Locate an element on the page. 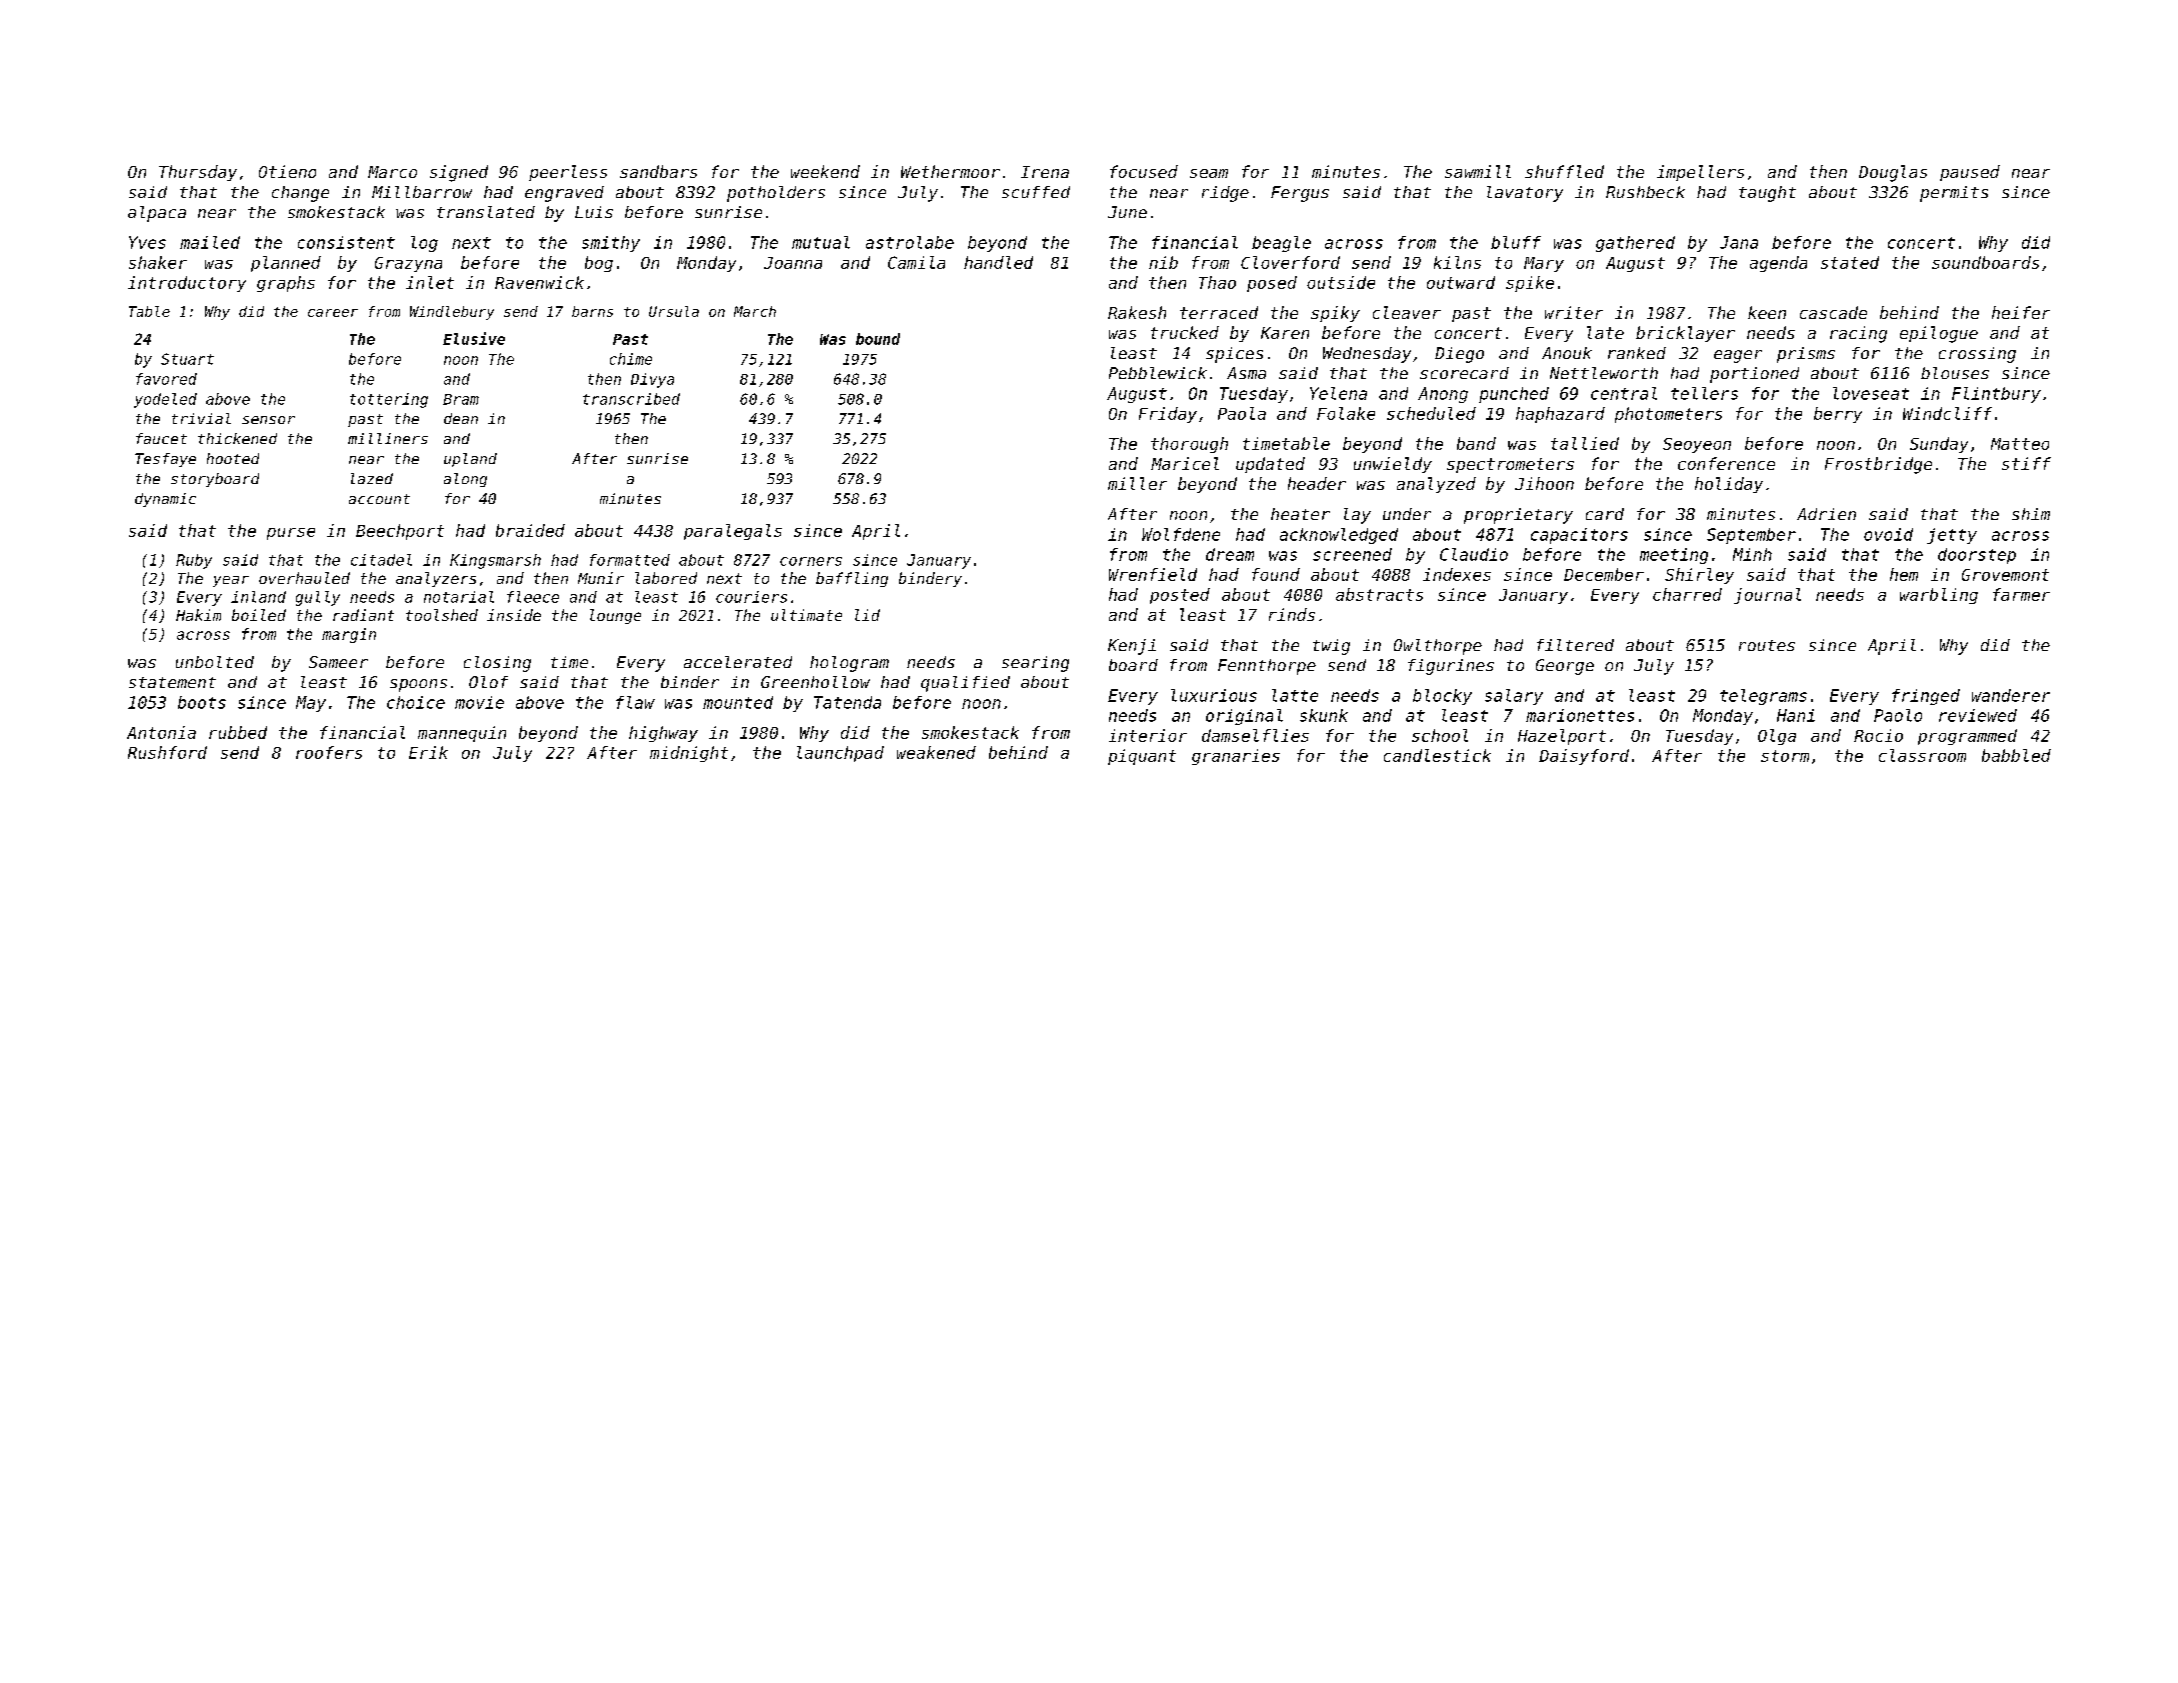 This image has width=2178, height=1683. mailed is located at coordinates (210, 242).
